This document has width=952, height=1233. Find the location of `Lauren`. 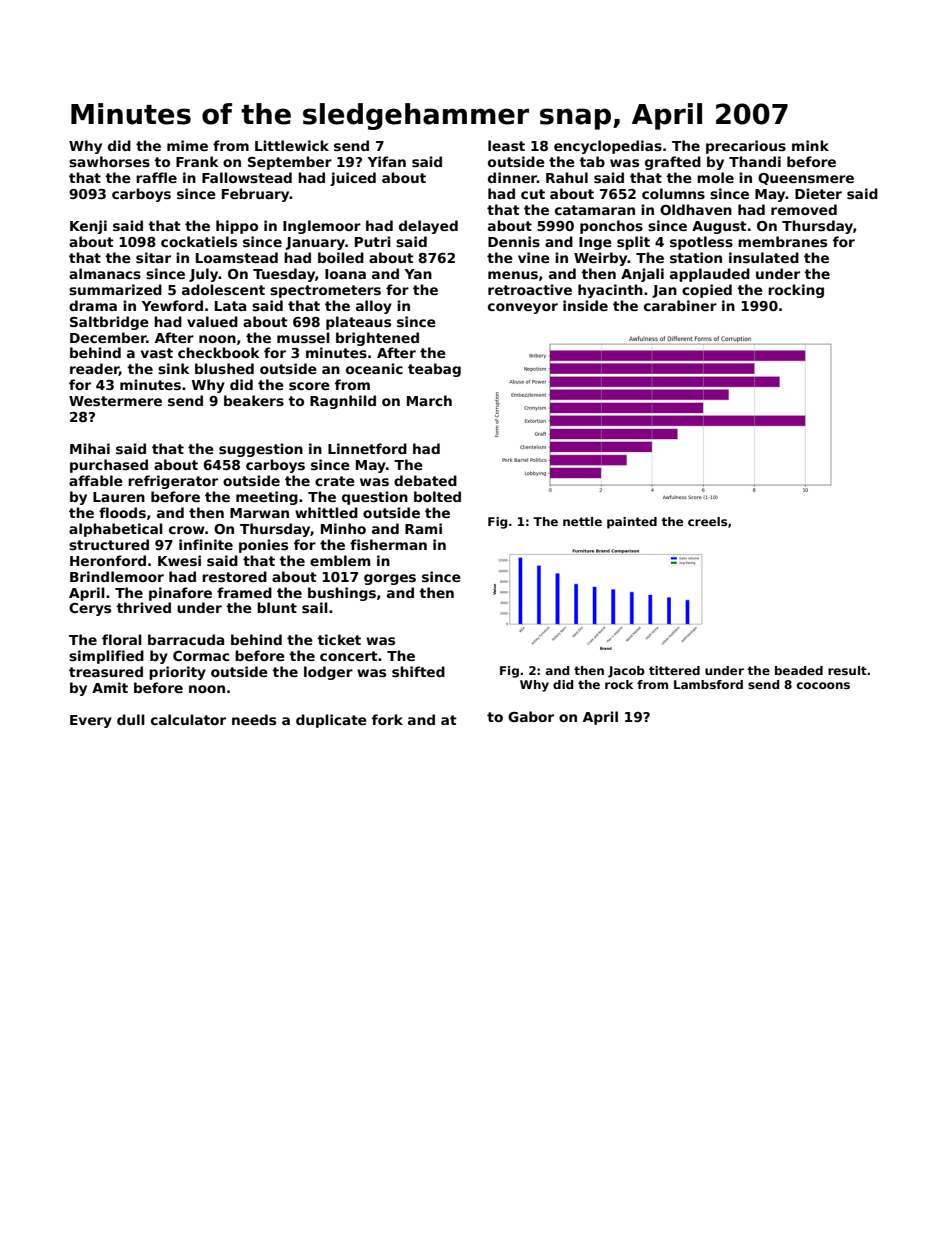

Lauren is located at coordinates (119, 497).
